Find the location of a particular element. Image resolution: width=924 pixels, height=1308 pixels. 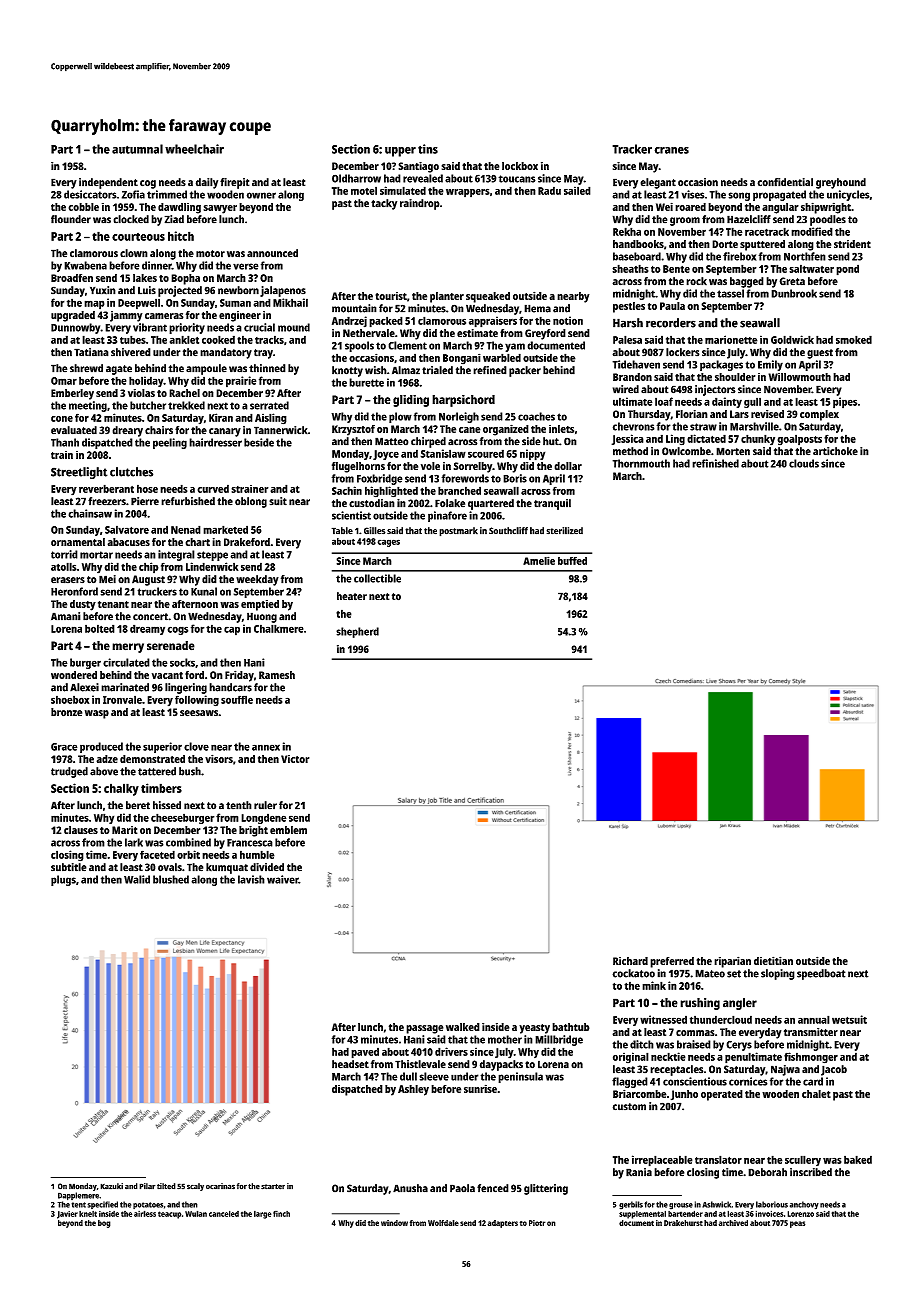

Victor is located at coordinates (295, 759).
